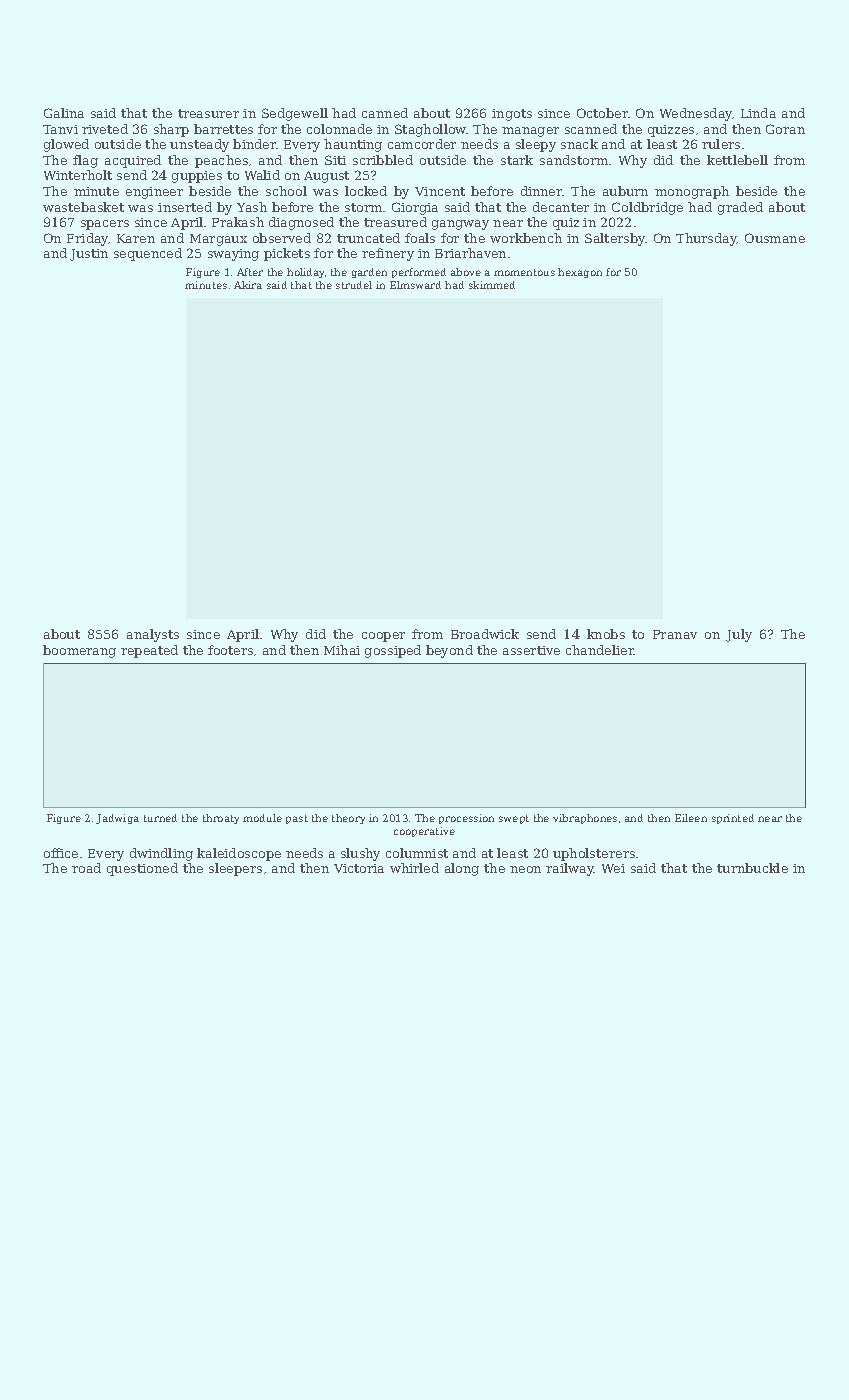 Image resolution: width=849 pixels, height=1400 pixels. I want to click on strudel, so click(354, 285).
